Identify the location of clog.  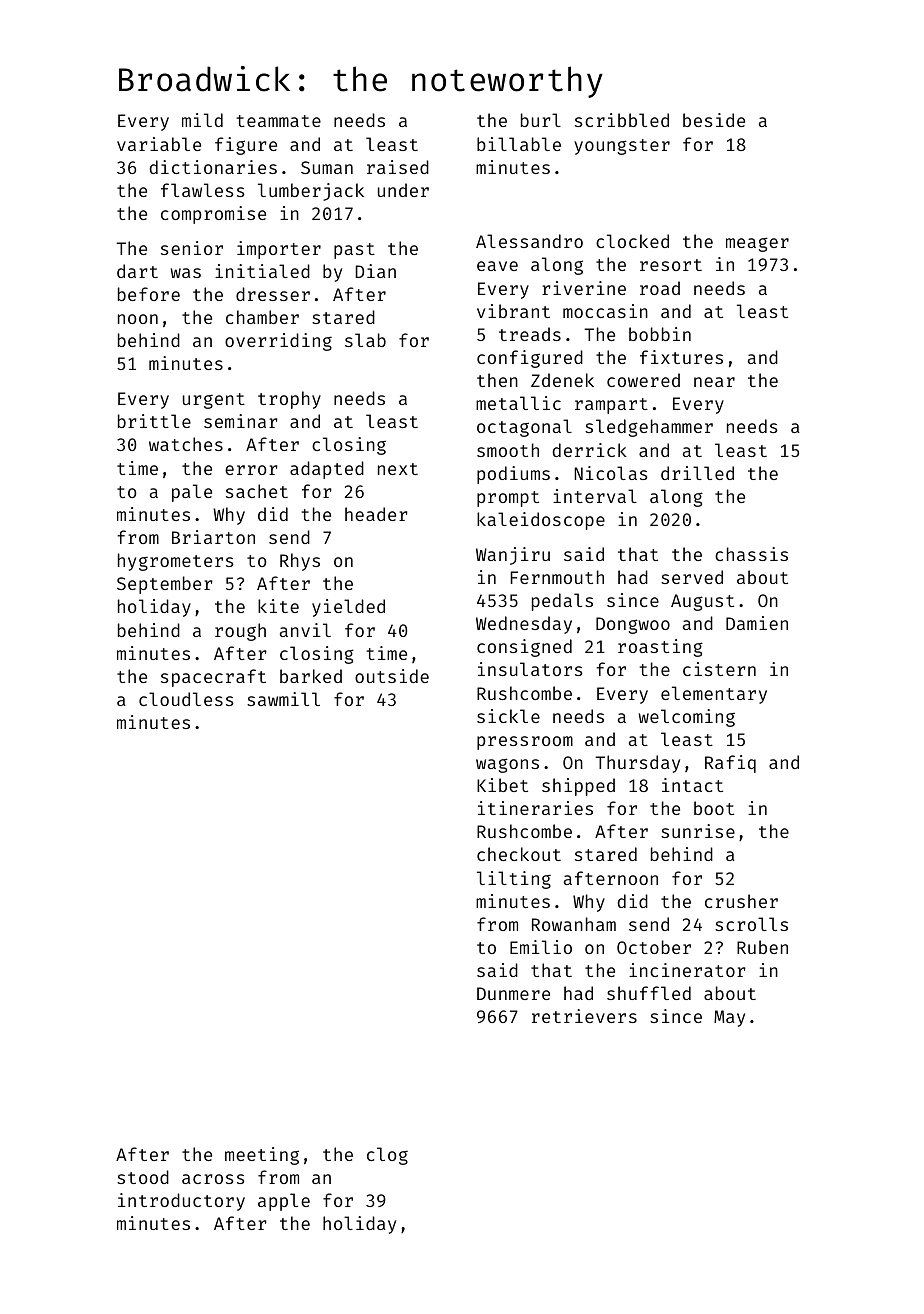
(387, 1156).
